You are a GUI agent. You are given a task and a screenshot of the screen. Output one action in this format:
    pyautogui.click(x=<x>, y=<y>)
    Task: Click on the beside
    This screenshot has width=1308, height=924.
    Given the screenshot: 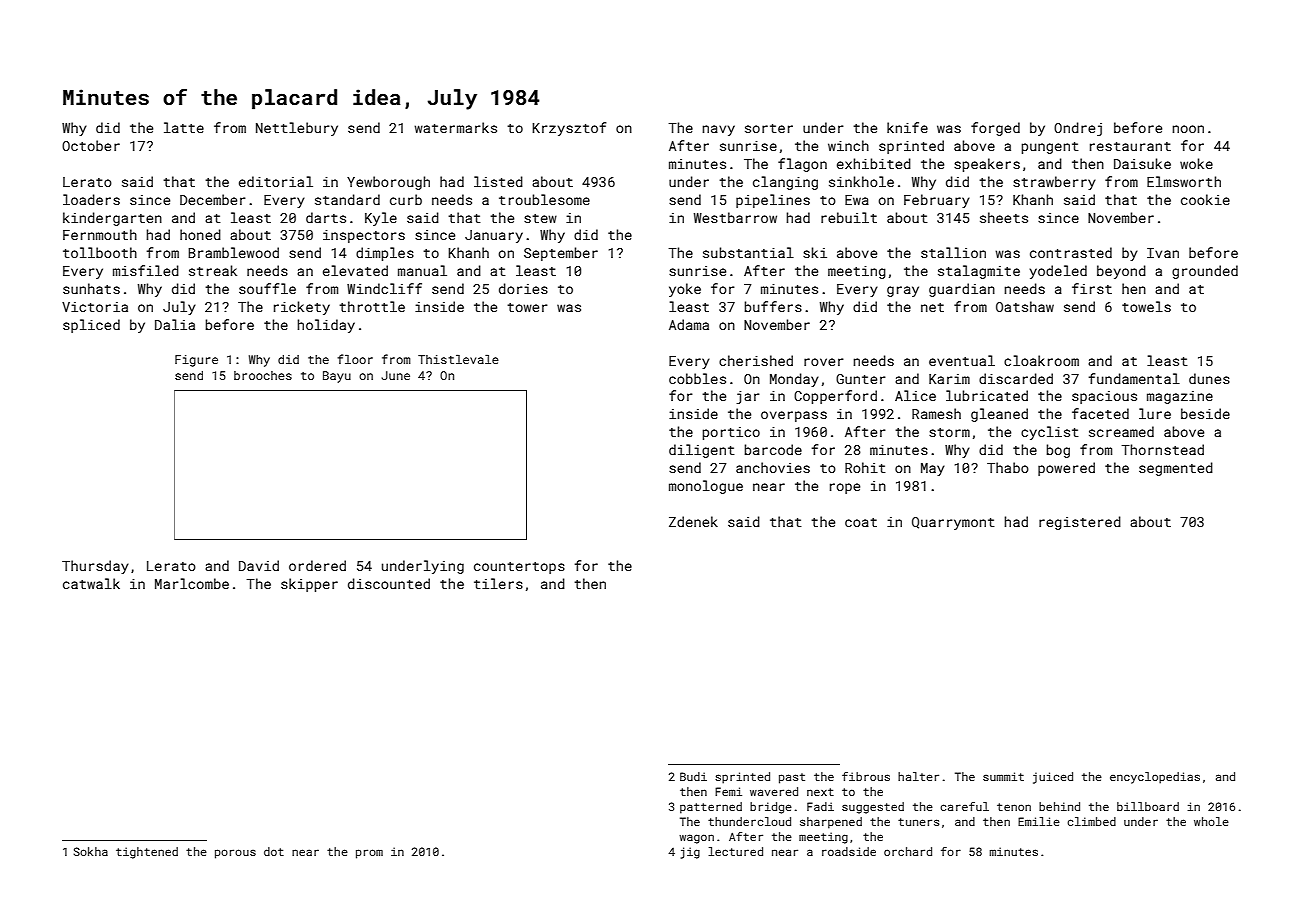 What is the action you would take?
    pyautogui.click(x=1205, y=413)
